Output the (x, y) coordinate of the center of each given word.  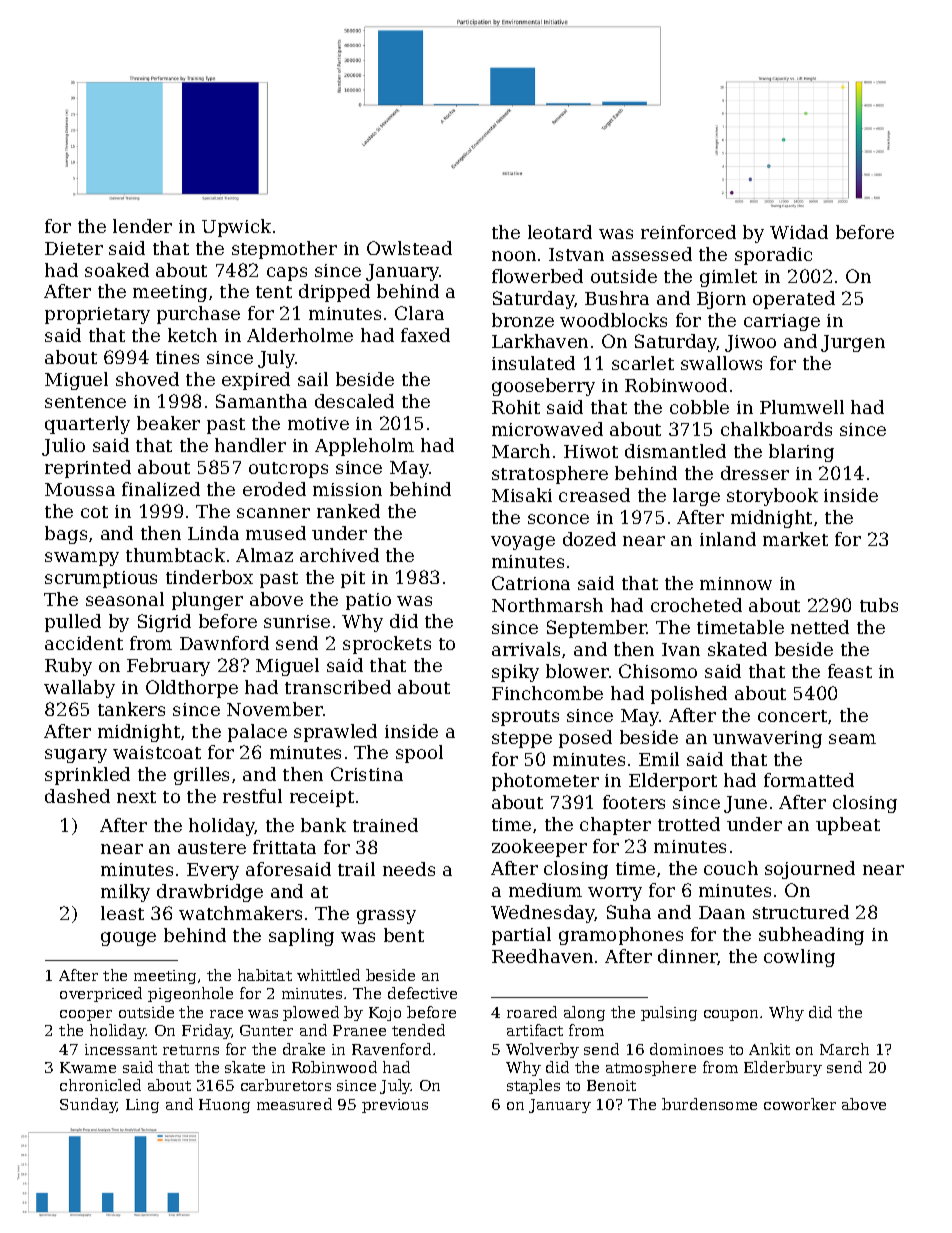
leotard (560, 232)
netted (820, 627)
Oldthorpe (192, 689)
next (136, 797)
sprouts (525, 718)
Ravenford (391, 1049)
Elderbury (783, 1068)
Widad (799, 232)
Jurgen (853, 343)
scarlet (643, 363)
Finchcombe (547, 693)
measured (294, 1104)
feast (850, 671)
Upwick (236, 228)
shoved (147, 379)
